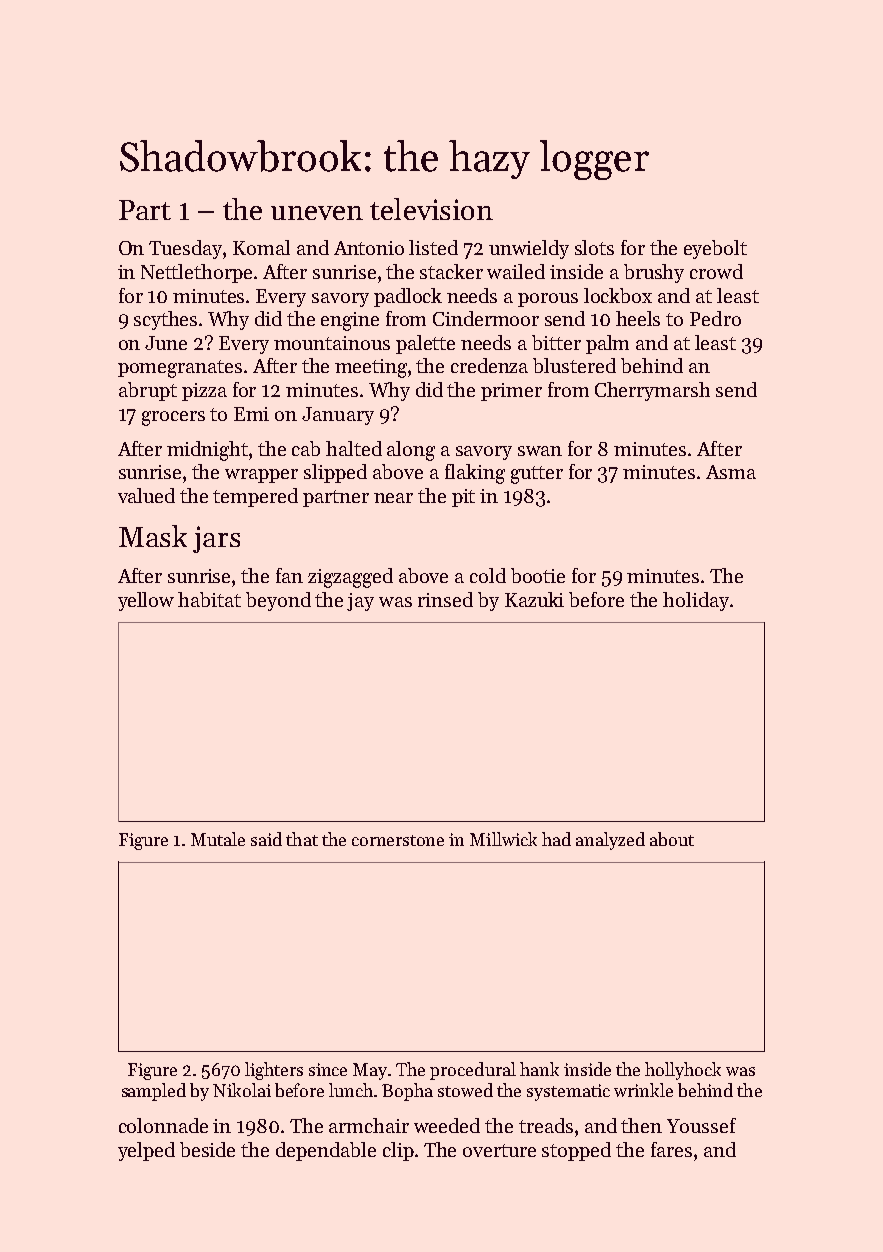  What do you see at coordinates (216, 539) in the screenshot?
I see `jars` at bounding box center [216, 539].
